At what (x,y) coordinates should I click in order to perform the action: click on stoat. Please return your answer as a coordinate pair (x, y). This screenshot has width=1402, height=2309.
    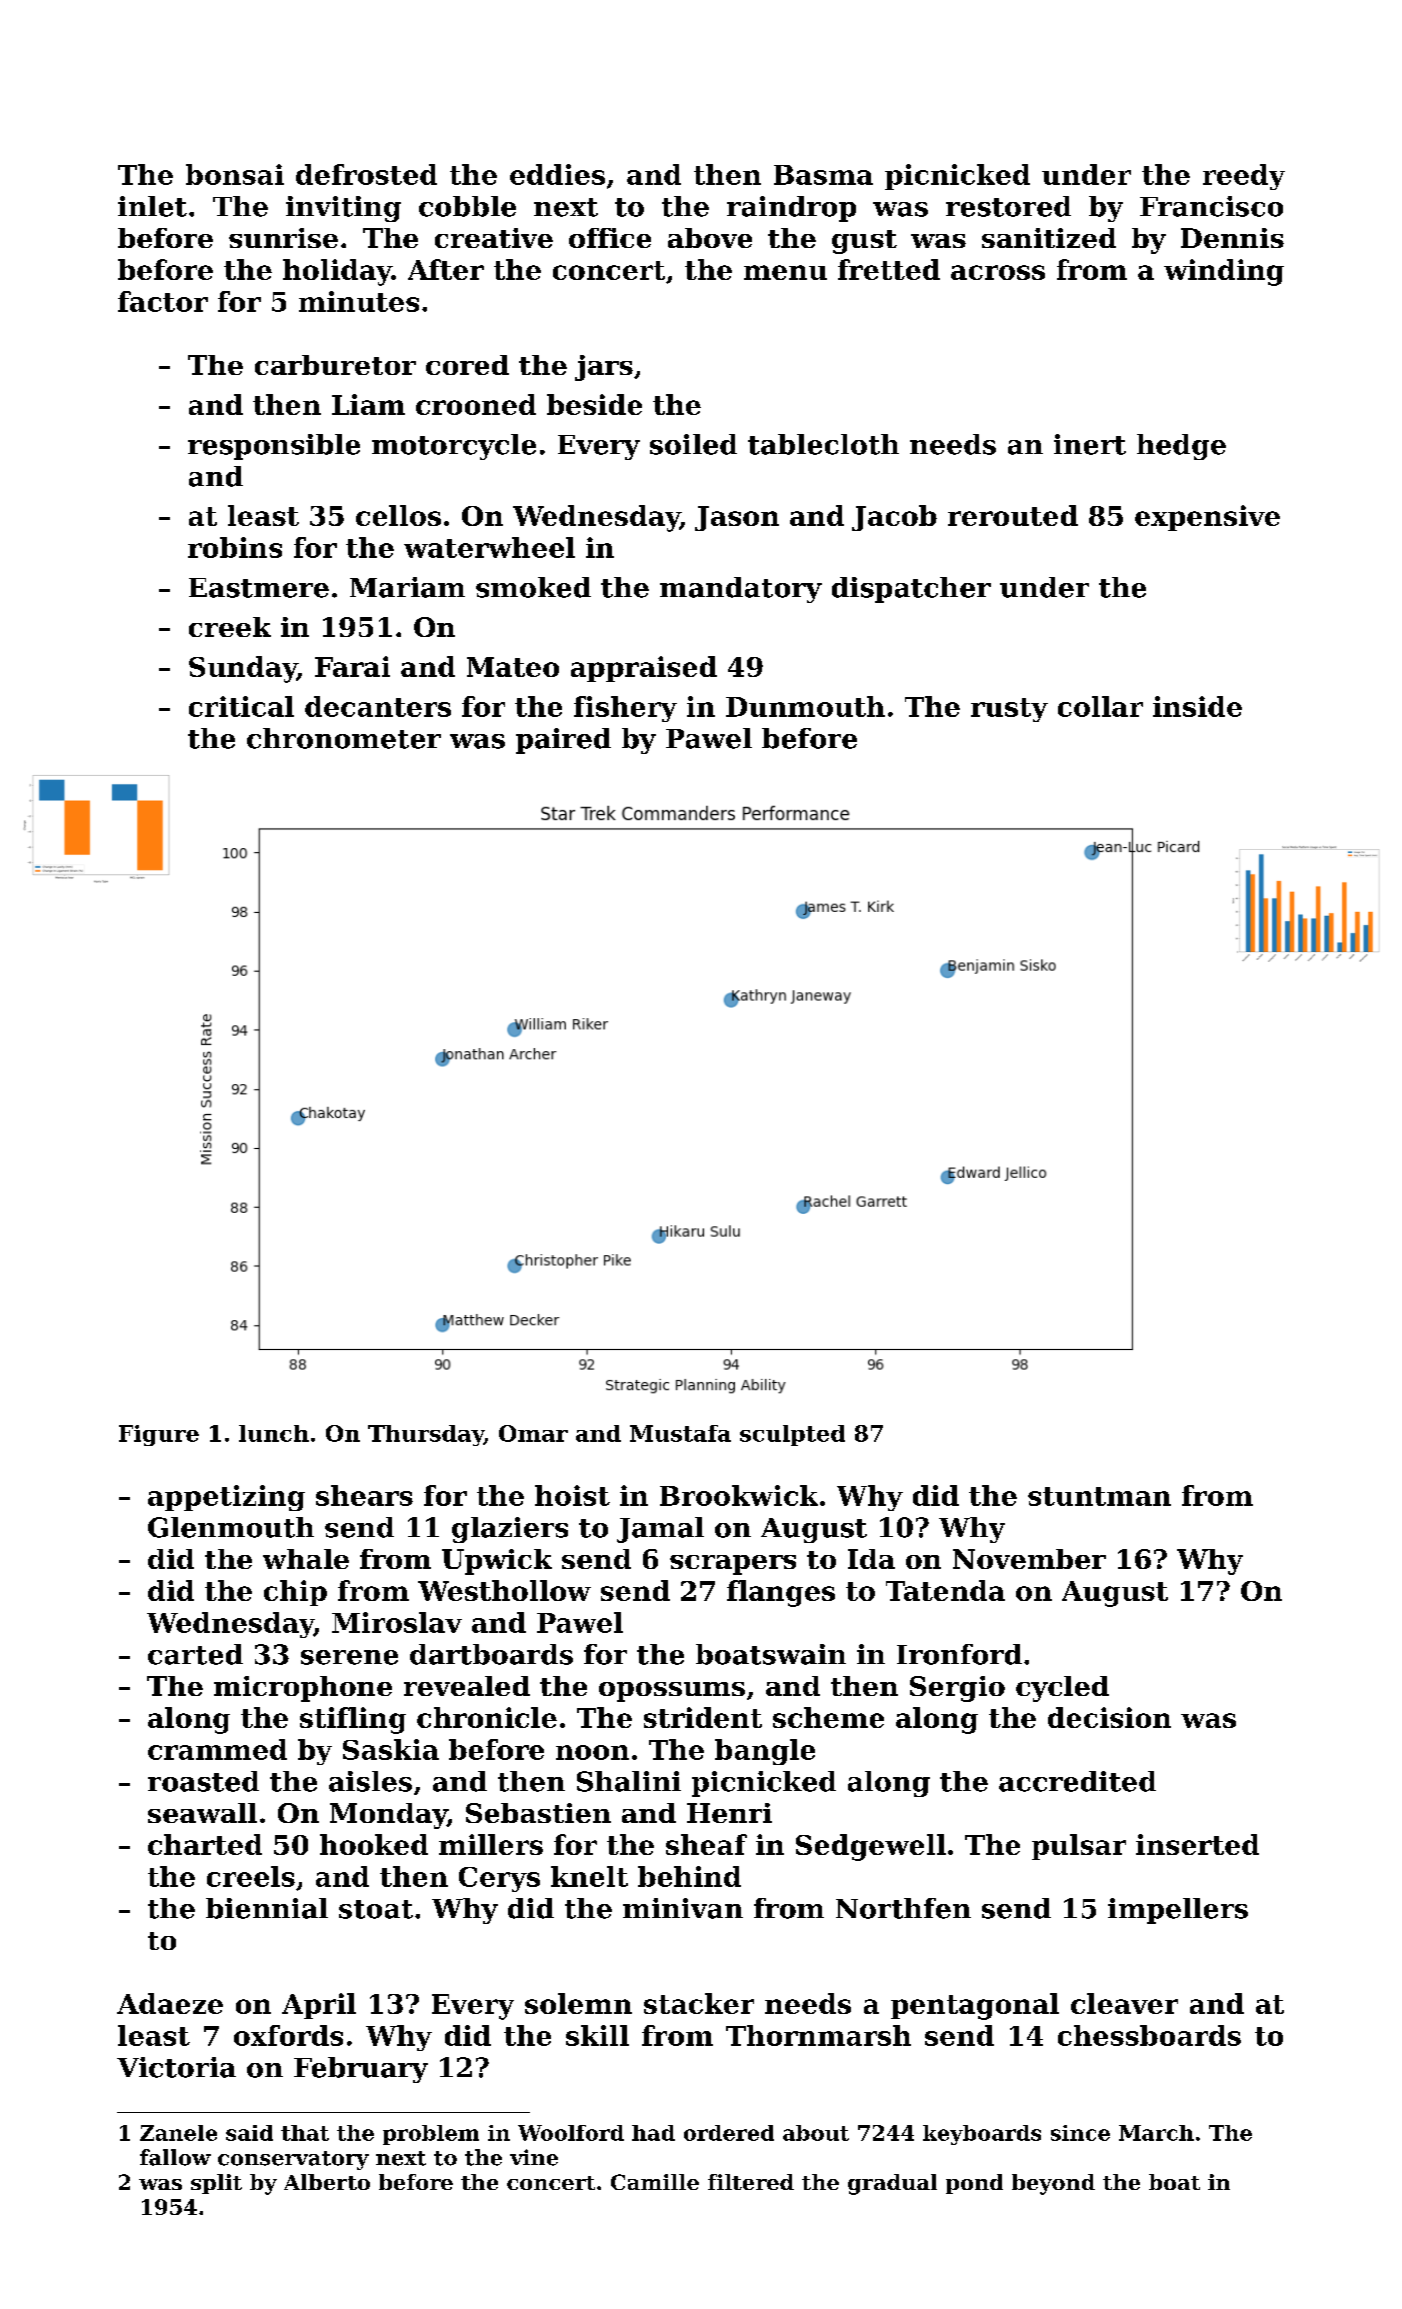
    Looking at the image, I should click on (376, 1909).
